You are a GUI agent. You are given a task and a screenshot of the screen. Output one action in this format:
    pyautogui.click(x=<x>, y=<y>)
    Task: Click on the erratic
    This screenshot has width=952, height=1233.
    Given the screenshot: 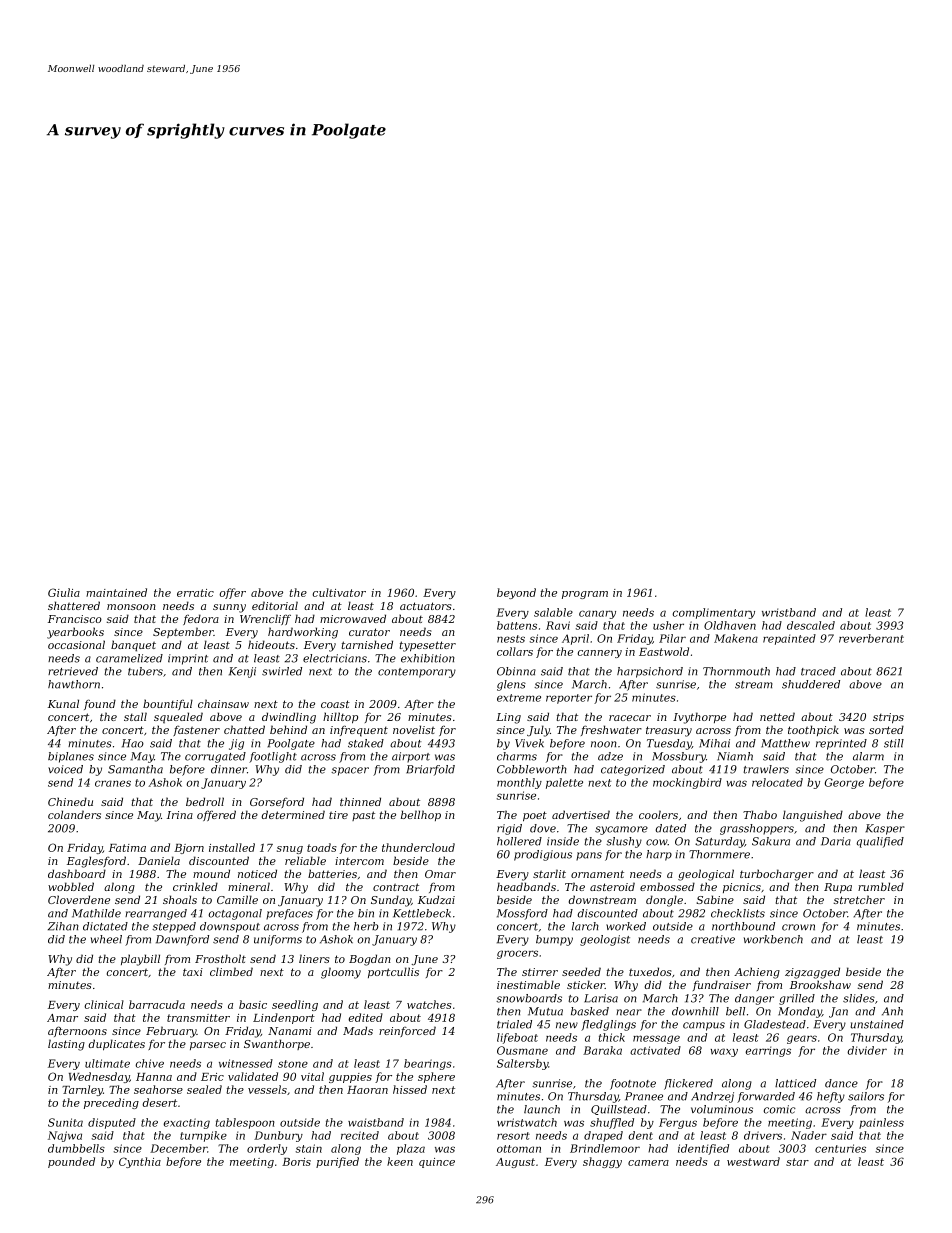 What is the action you would take?
    pyautogui.click(x=195, y=593)
